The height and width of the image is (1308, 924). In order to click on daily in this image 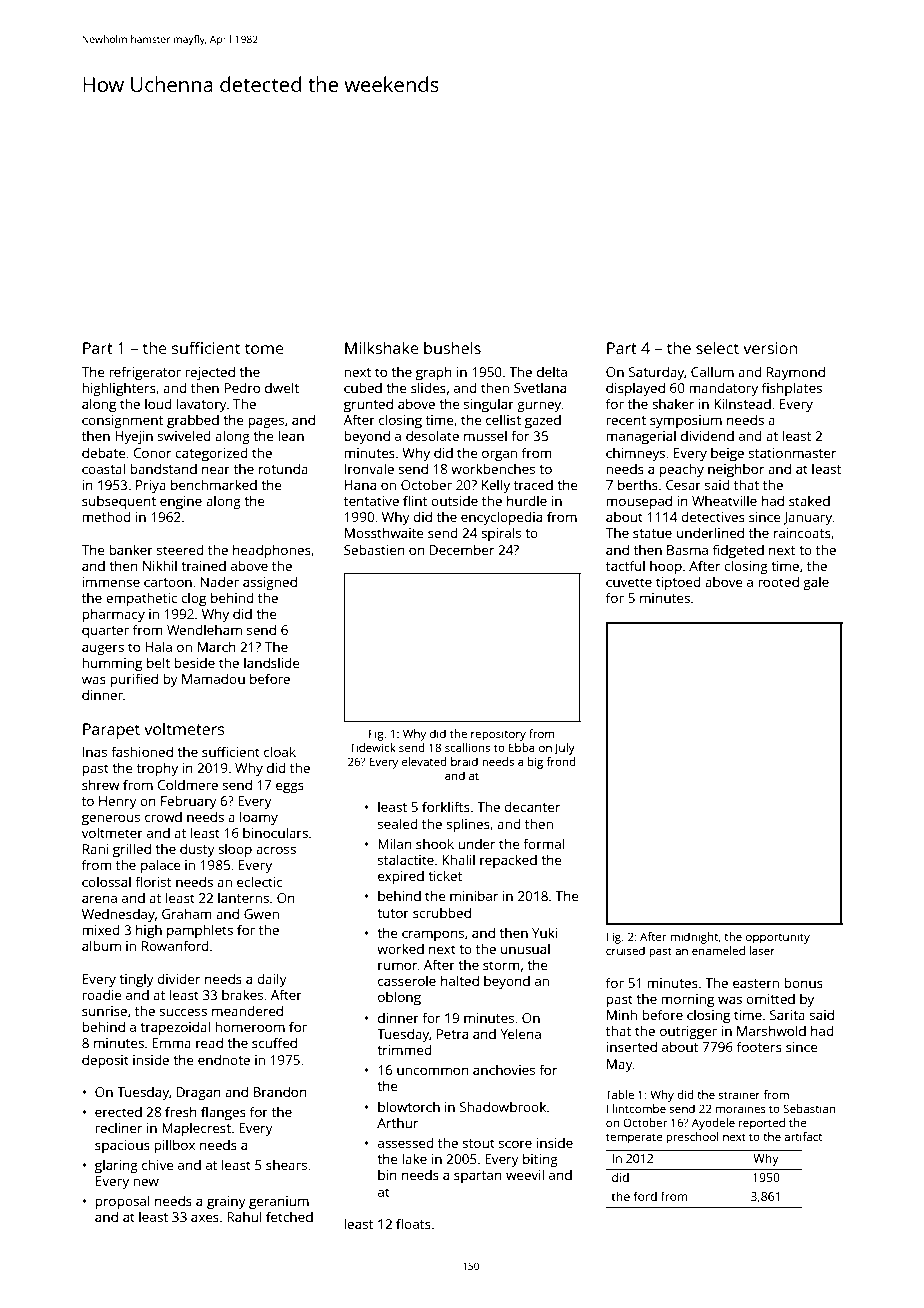, I will do `click(272, 980)`.
